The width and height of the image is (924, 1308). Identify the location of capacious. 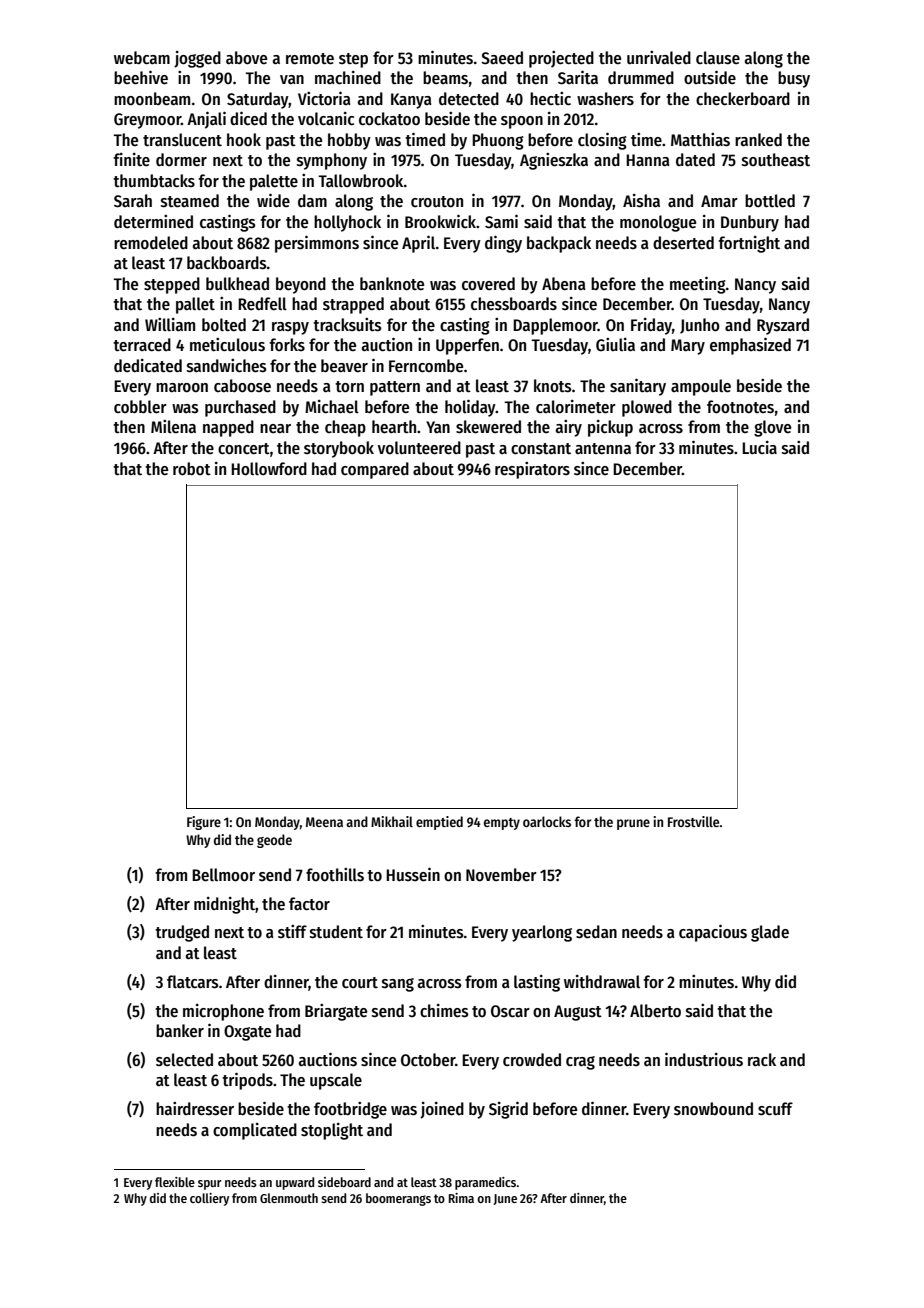
(713, 933).
